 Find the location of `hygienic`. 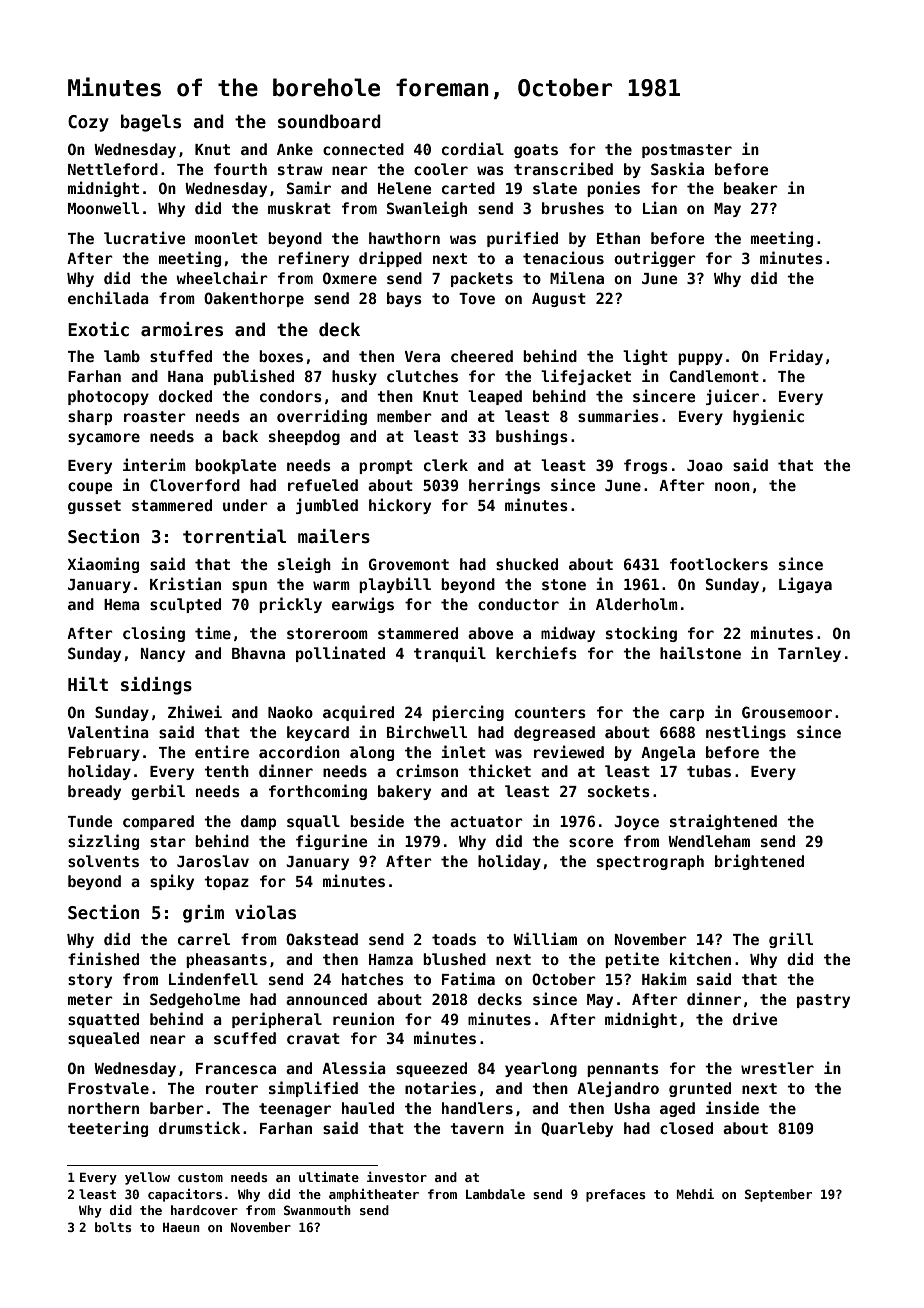

hygienic is located at coordinates (768, 417).
